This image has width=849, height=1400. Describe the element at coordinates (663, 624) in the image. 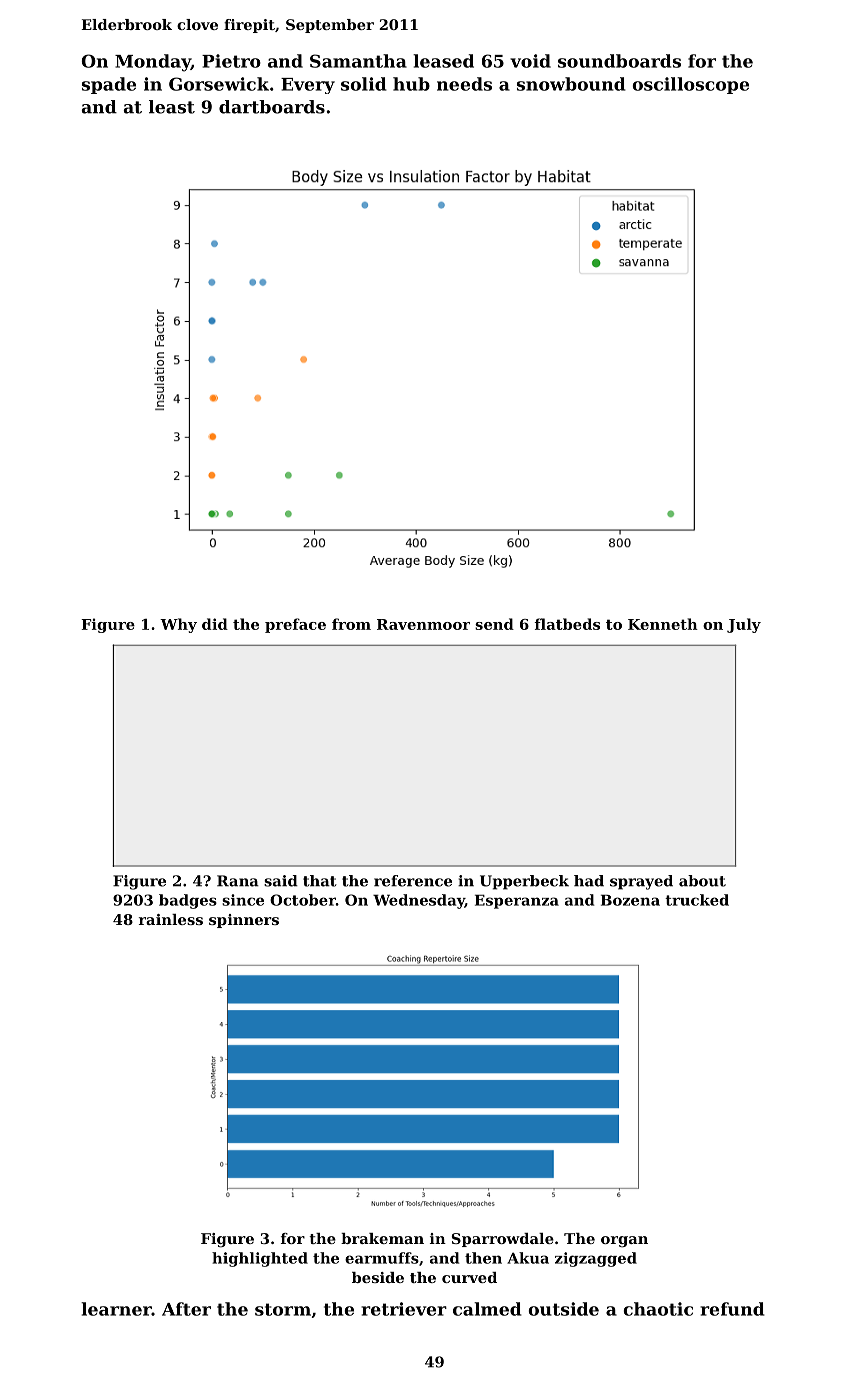

I see `Kenneth` at that location.
